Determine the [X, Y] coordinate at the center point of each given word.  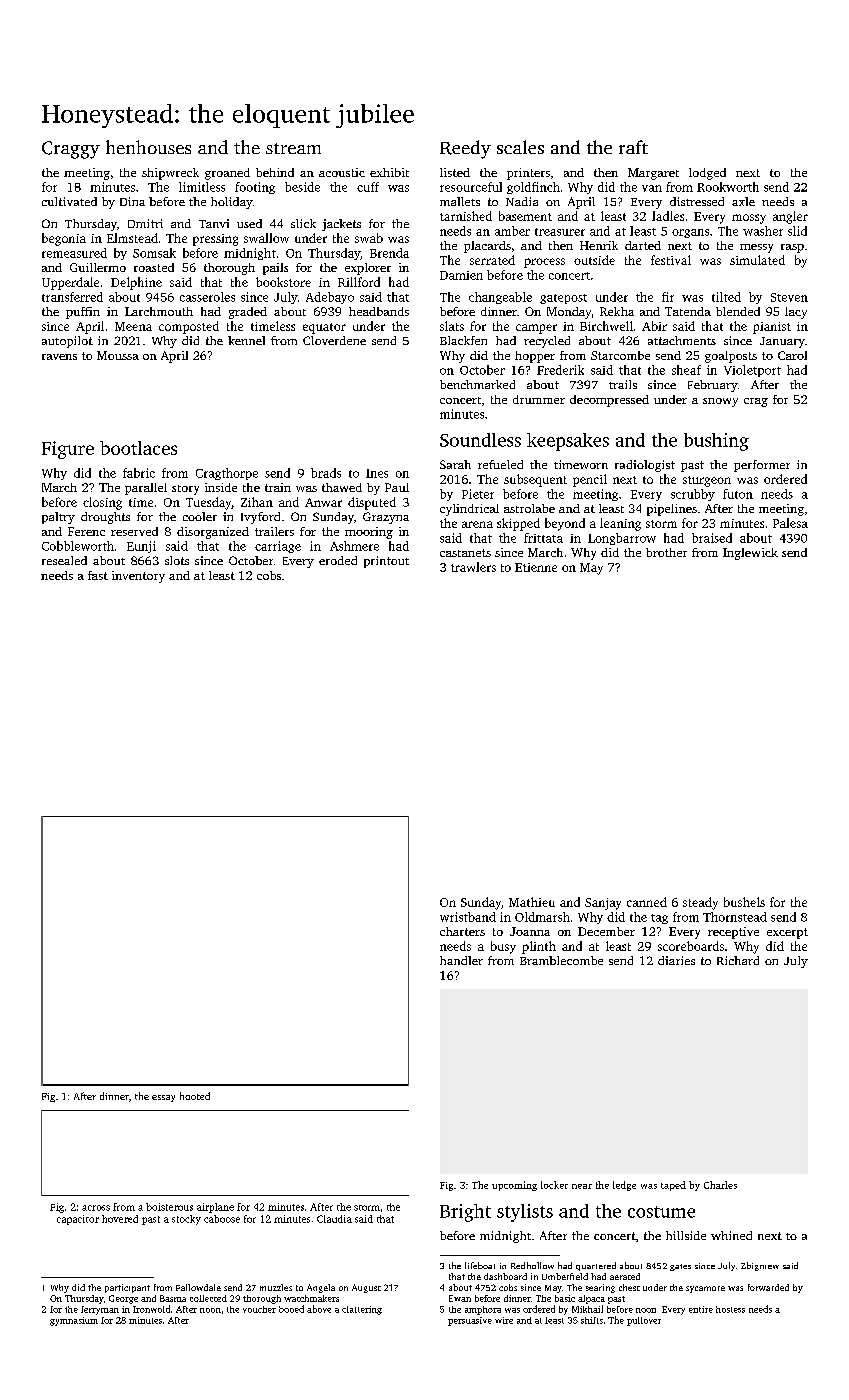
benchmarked [477, 384]
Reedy [465, 149]
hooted [195, 1096]
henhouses [148, 147]
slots [177, 560]
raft [633, 147]
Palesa [790, 523]
